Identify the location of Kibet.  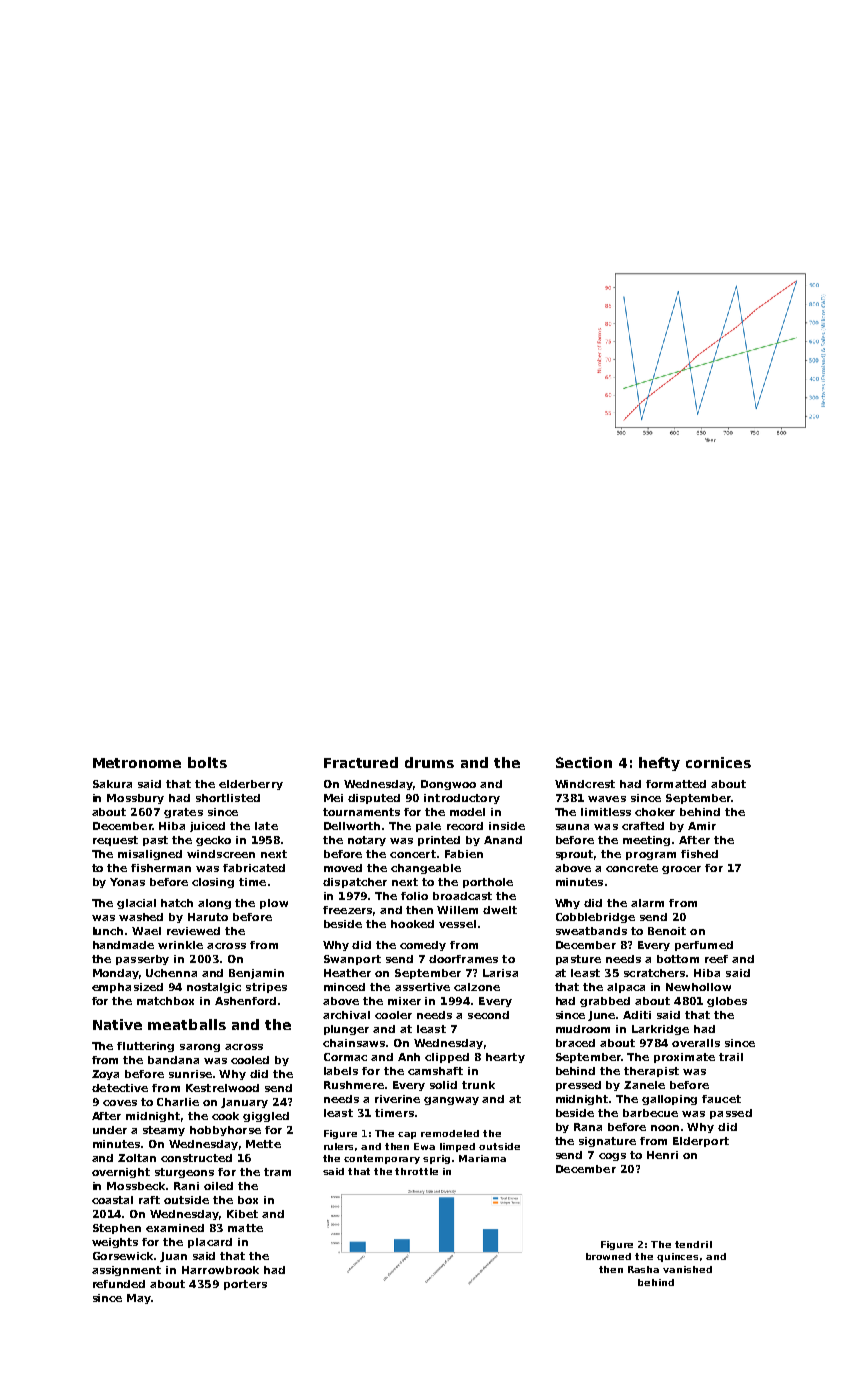
(242, 1214).
